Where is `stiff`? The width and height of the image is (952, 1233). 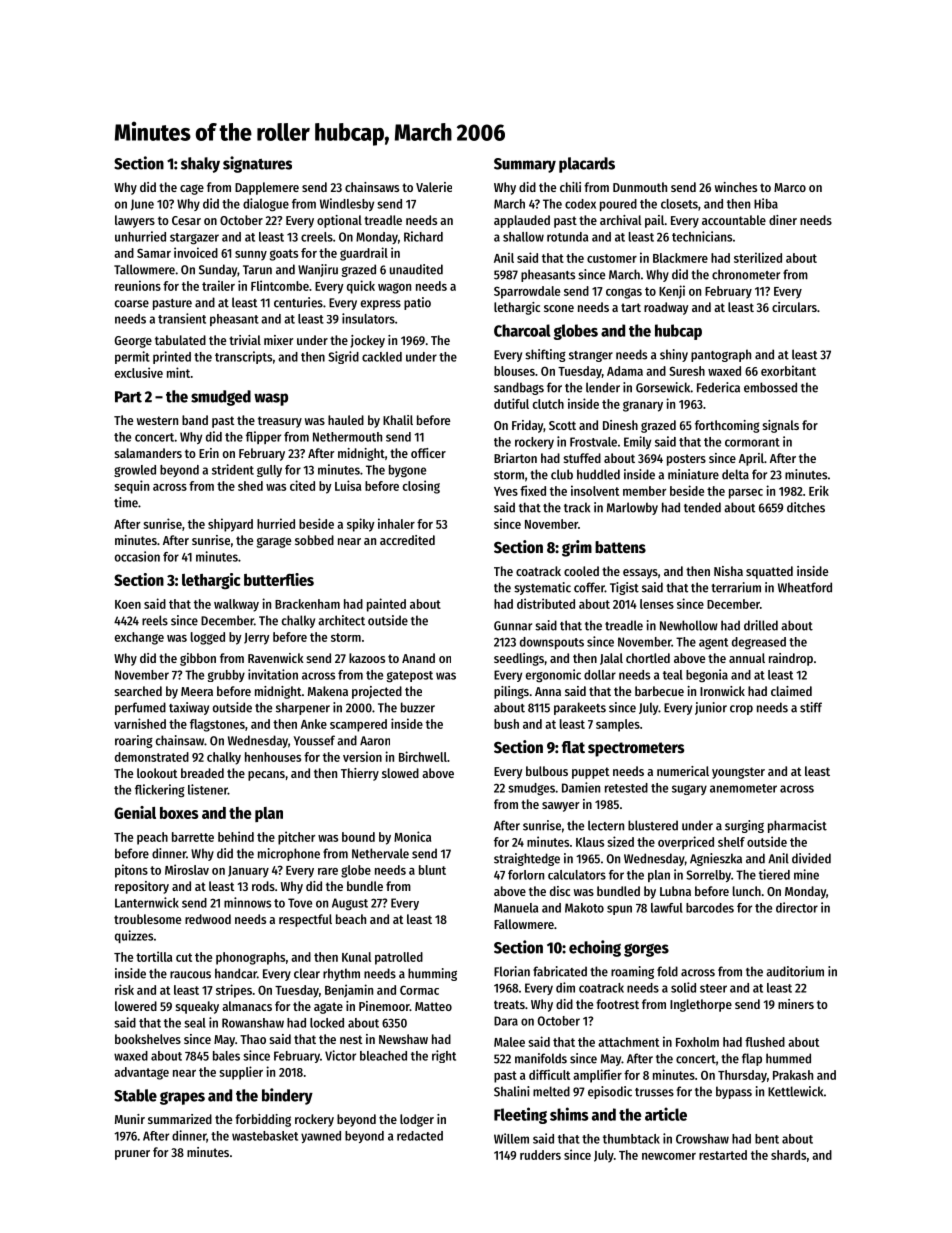 stiff is located at coordinates (811, 707).
